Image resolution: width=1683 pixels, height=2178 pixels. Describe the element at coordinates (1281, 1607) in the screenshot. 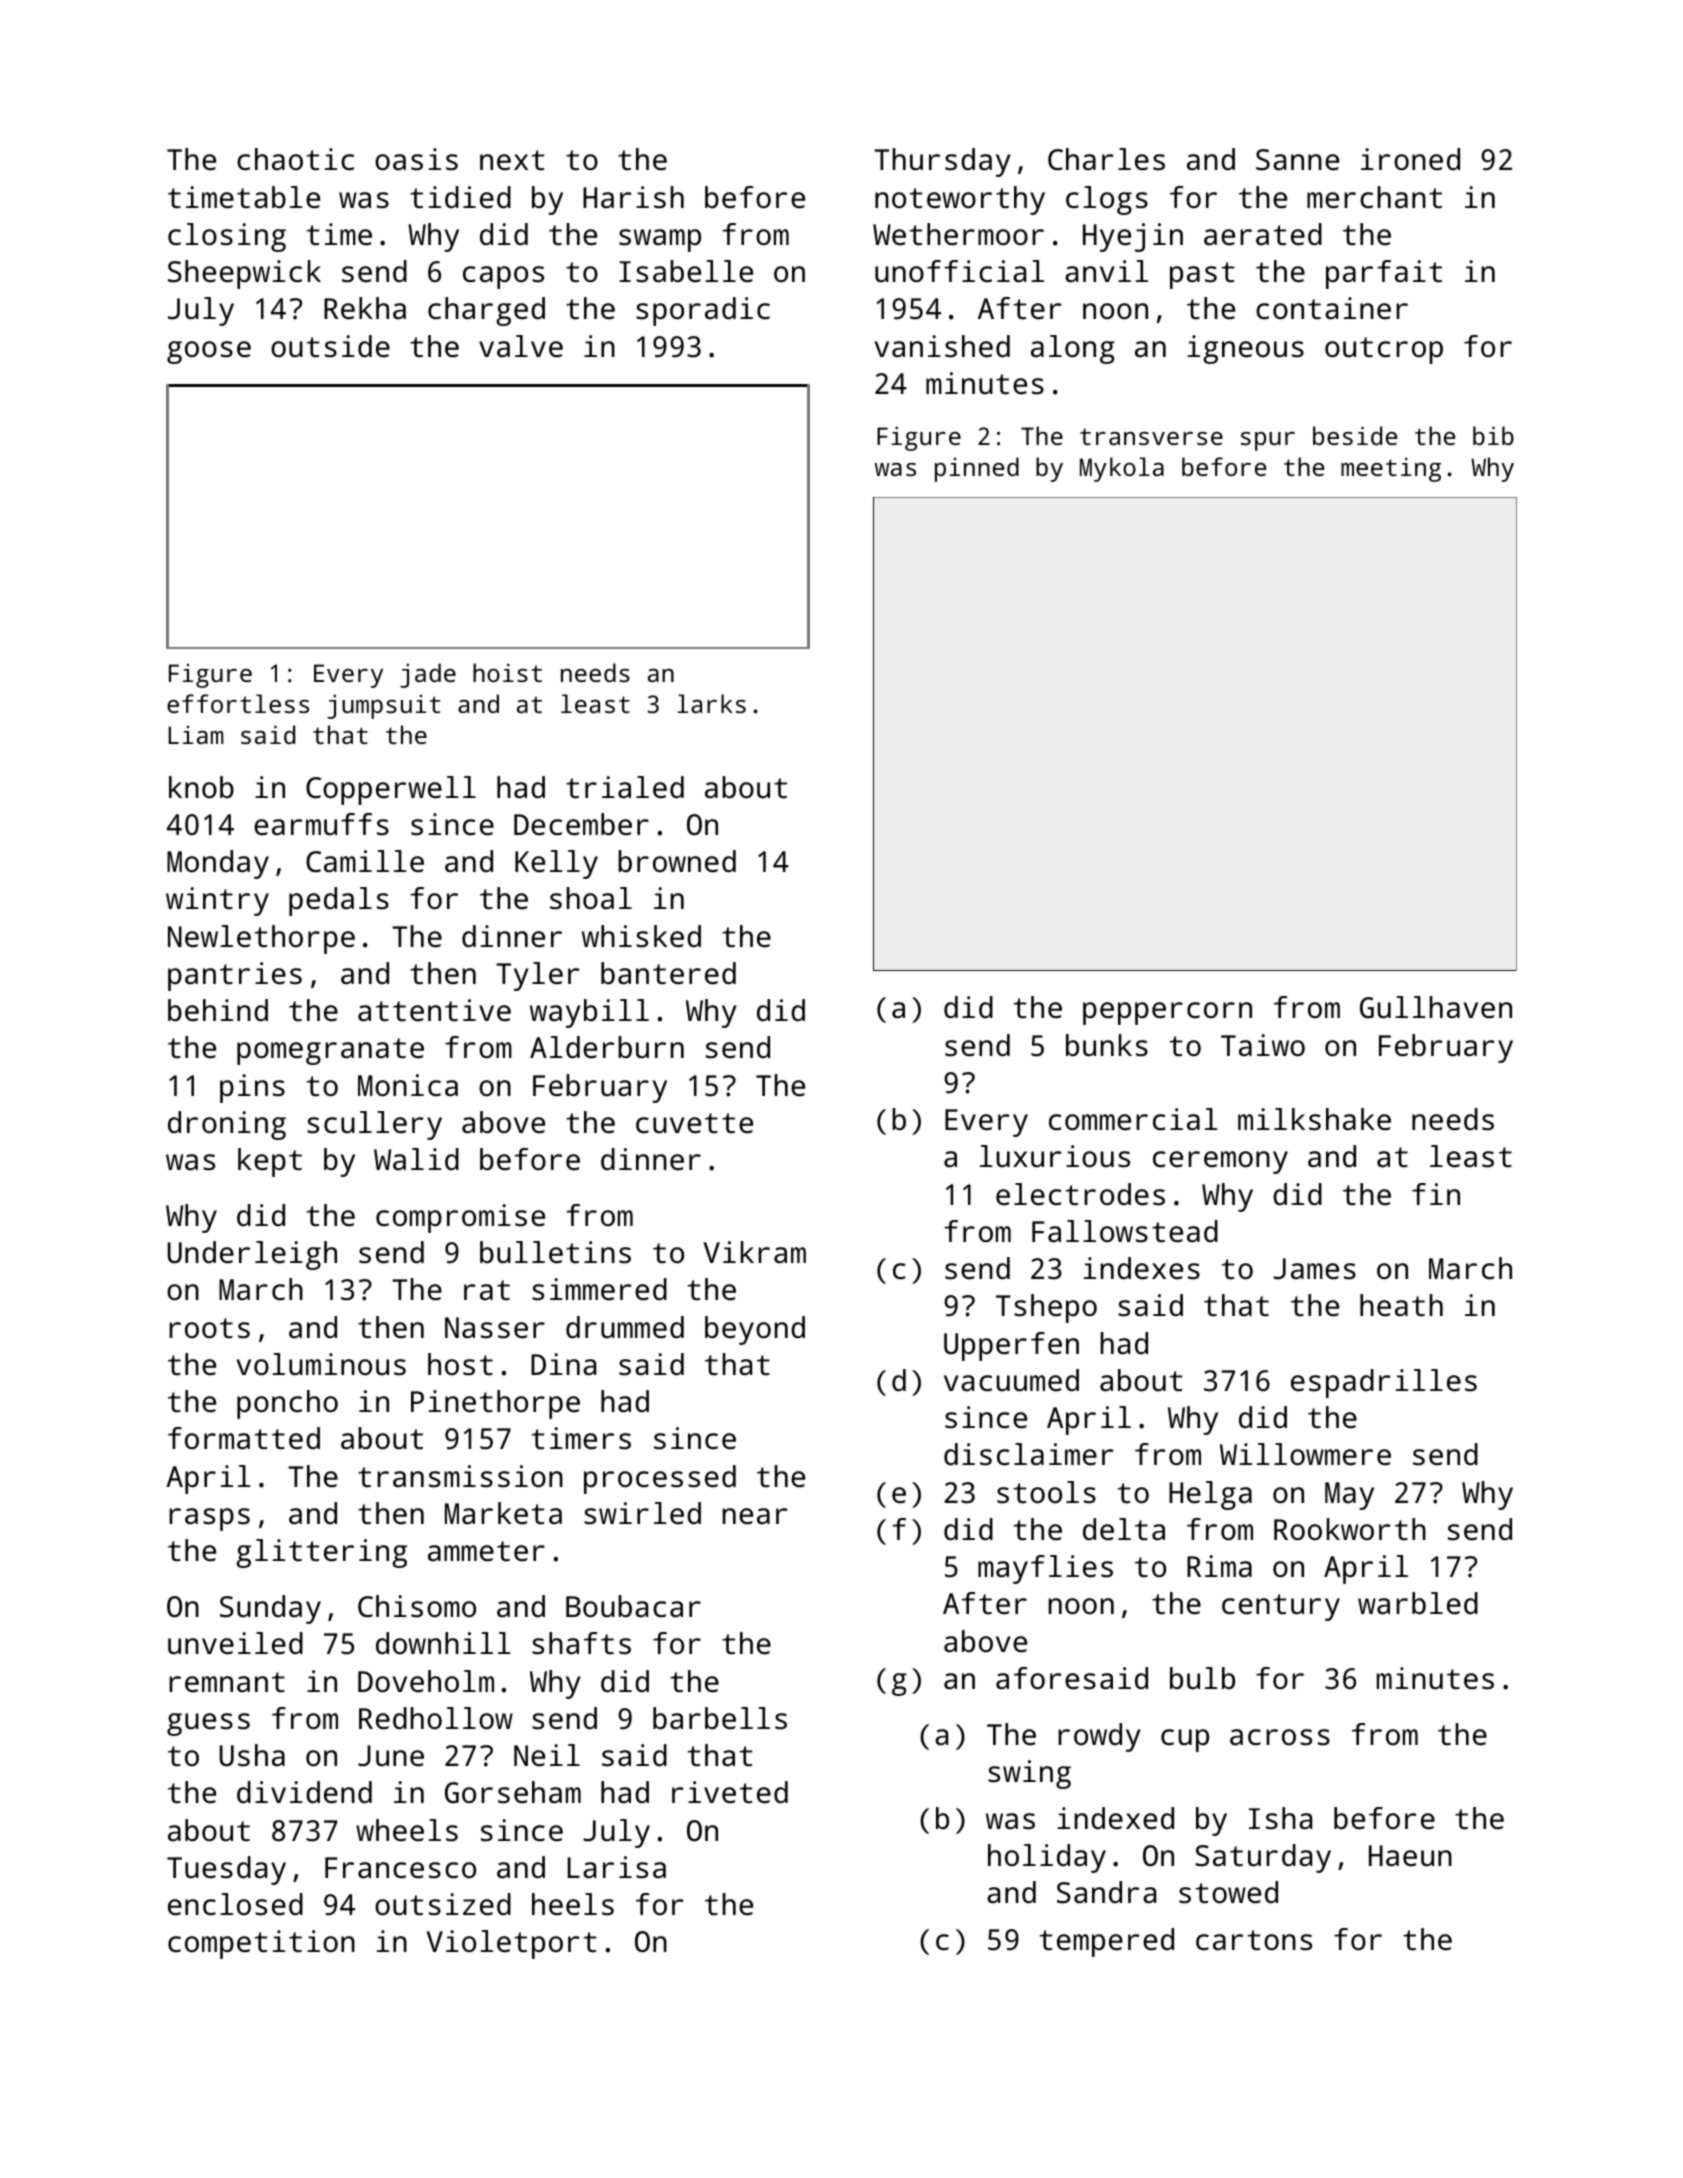

I see `century` at that location.
